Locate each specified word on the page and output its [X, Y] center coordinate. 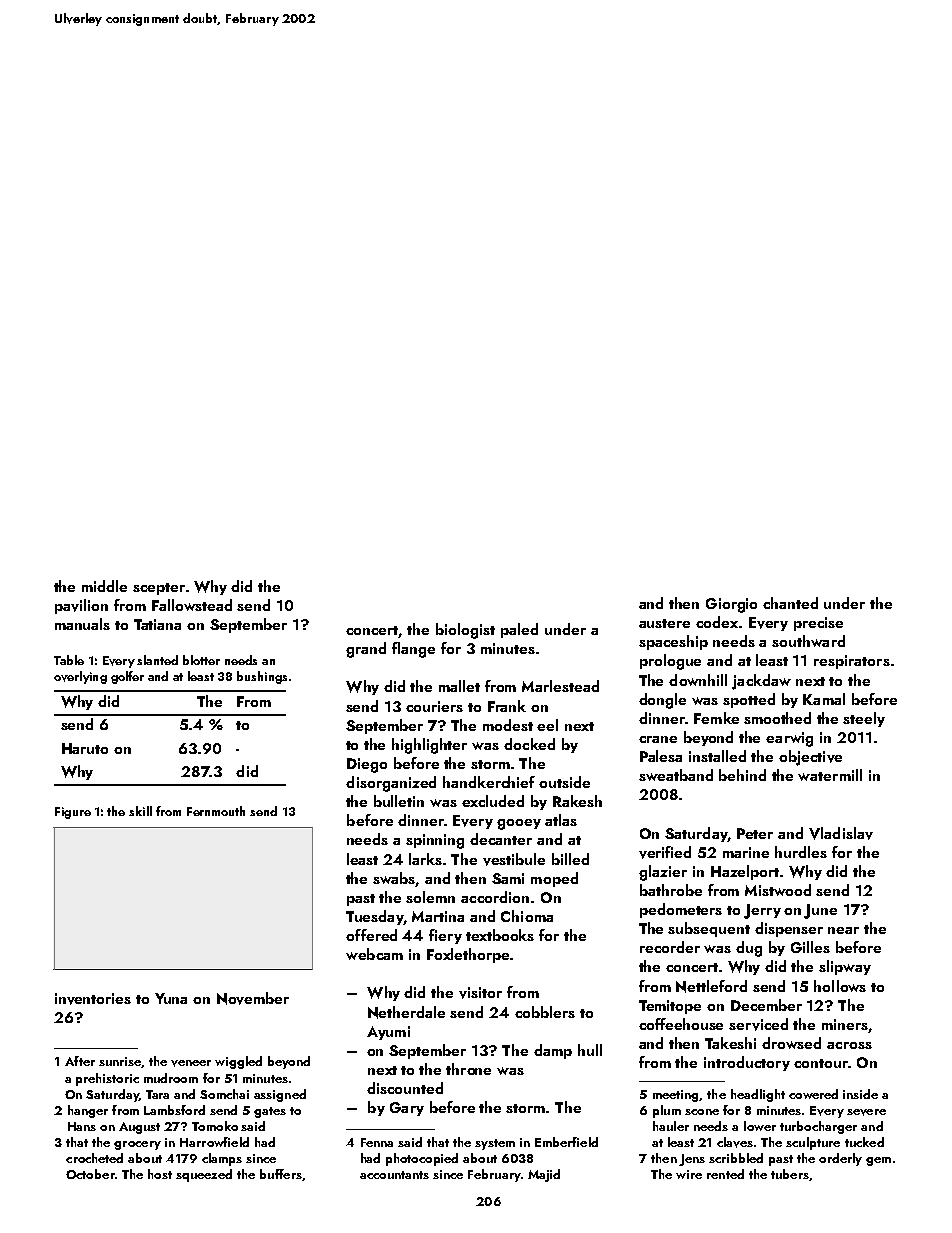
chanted [790, 603]
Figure [73, 813]
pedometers [681, 910]
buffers [281, 1174]
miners [845, 1024]
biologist [465, 631]
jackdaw [761, 682]
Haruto [85, 748]
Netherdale [406, 1012]
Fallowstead [192, 605]
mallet [459, 686]
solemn [430, 897]
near [843, 930]
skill [140, 811]
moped [554, 879]
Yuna [171, 998]
